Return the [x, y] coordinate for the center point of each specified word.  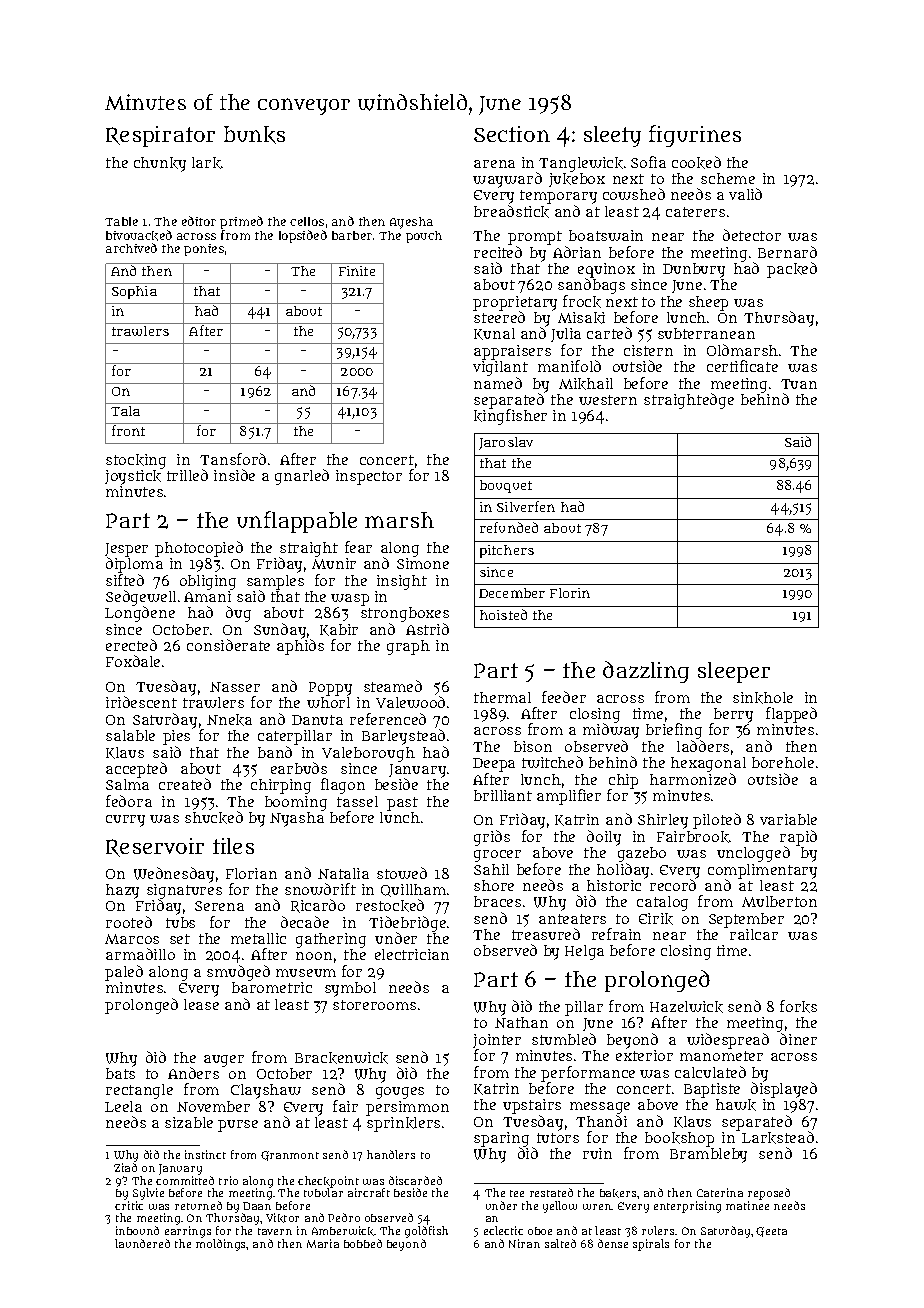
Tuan [799, 384]
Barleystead [403, 737]
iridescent [141, 702]
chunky [160, 164]
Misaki [581, 318]
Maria [323, 1243]
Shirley [663, 821]
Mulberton [779, 901]
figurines [695, 136]
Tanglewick [581, 164]
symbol [350, 989]
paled [124, 973]
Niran [524, 1243]
